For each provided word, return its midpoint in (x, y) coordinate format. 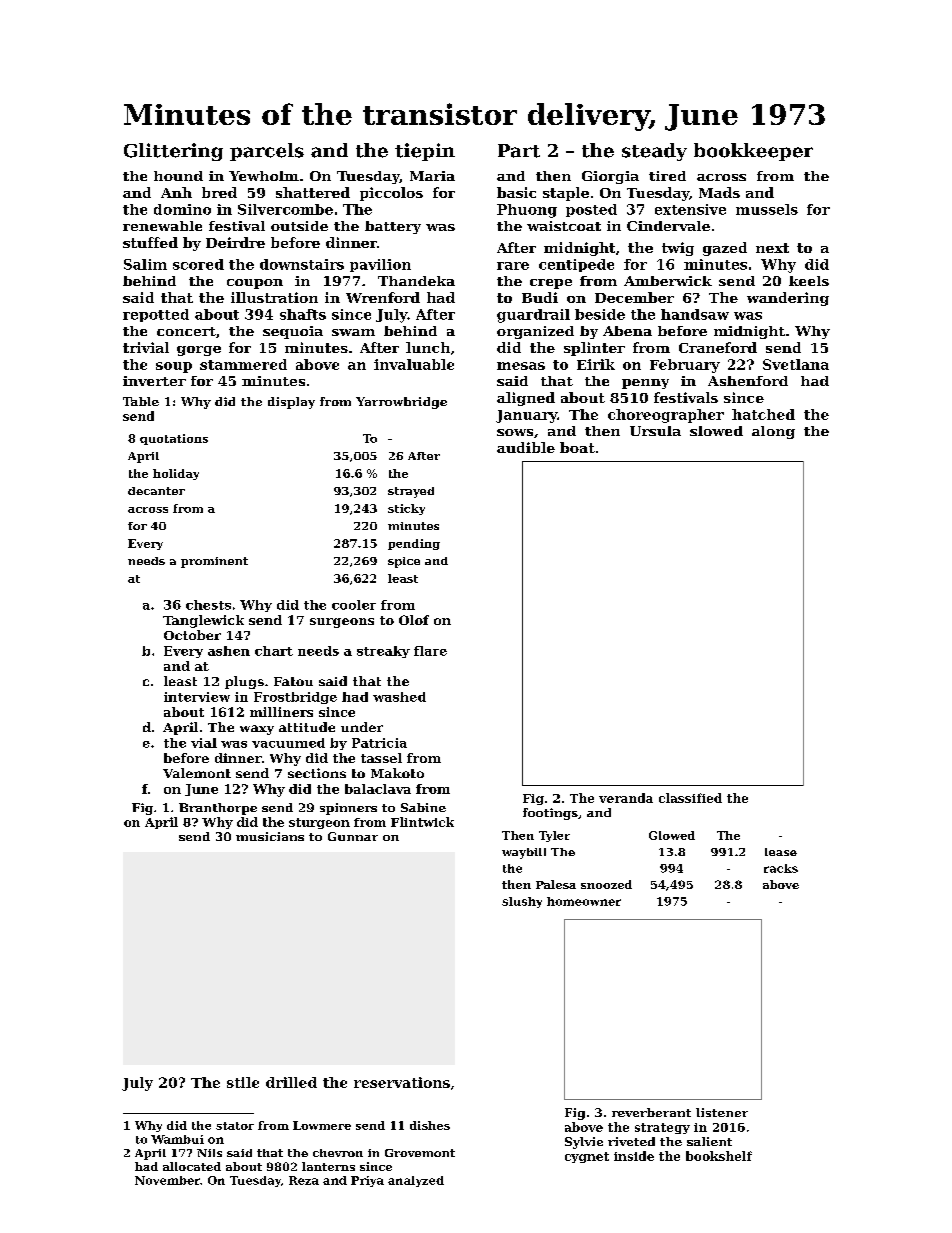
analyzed (416, 1181)
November (167, 1180)
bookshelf (719, 1156)
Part (519, 151)
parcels (267, 152)
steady (654, 152)
